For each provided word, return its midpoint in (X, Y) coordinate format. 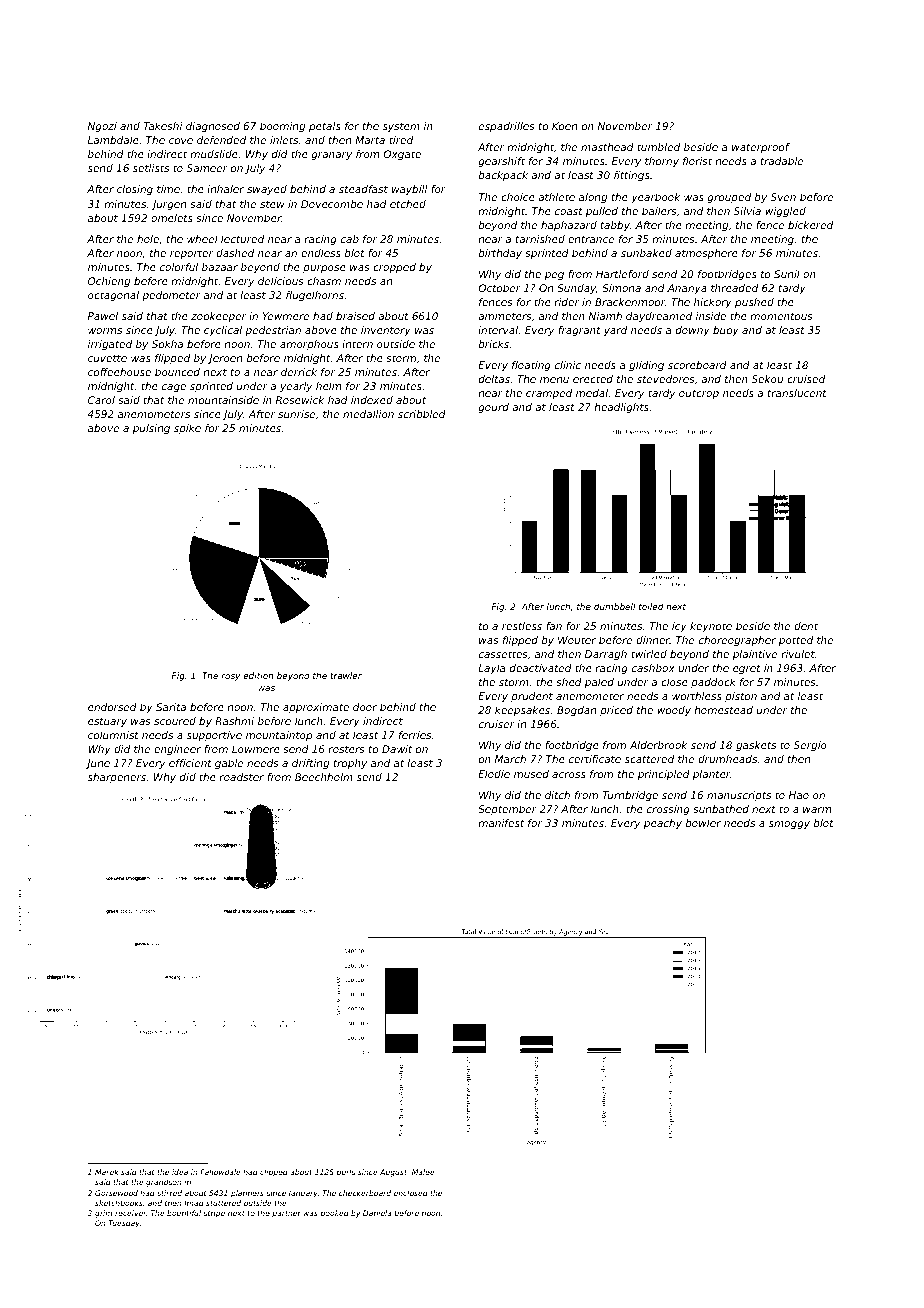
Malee (423, 1172)
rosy (230, 677)
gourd (493, 408)
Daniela (377, 1213)
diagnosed (213, 127)
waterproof (761, 148)
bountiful (184, 1213)
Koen (564, 126)
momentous (781, 316)
